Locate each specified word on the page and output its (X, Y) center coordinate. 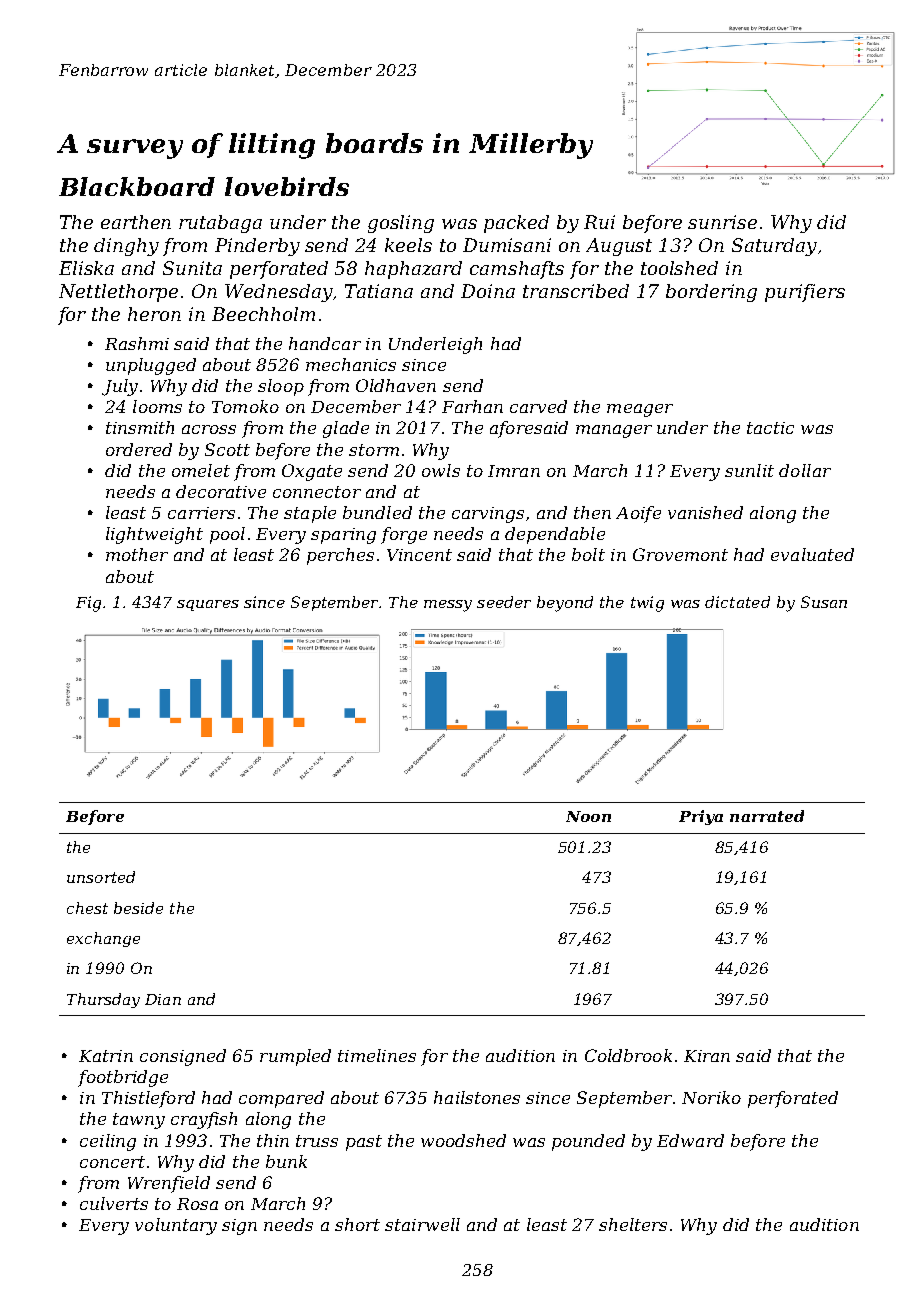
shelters (633, 1224)
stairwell (422, 1224)
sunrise (722, 222)
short (357, 1224)
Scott (227, 449)
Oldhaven (396, 385)
